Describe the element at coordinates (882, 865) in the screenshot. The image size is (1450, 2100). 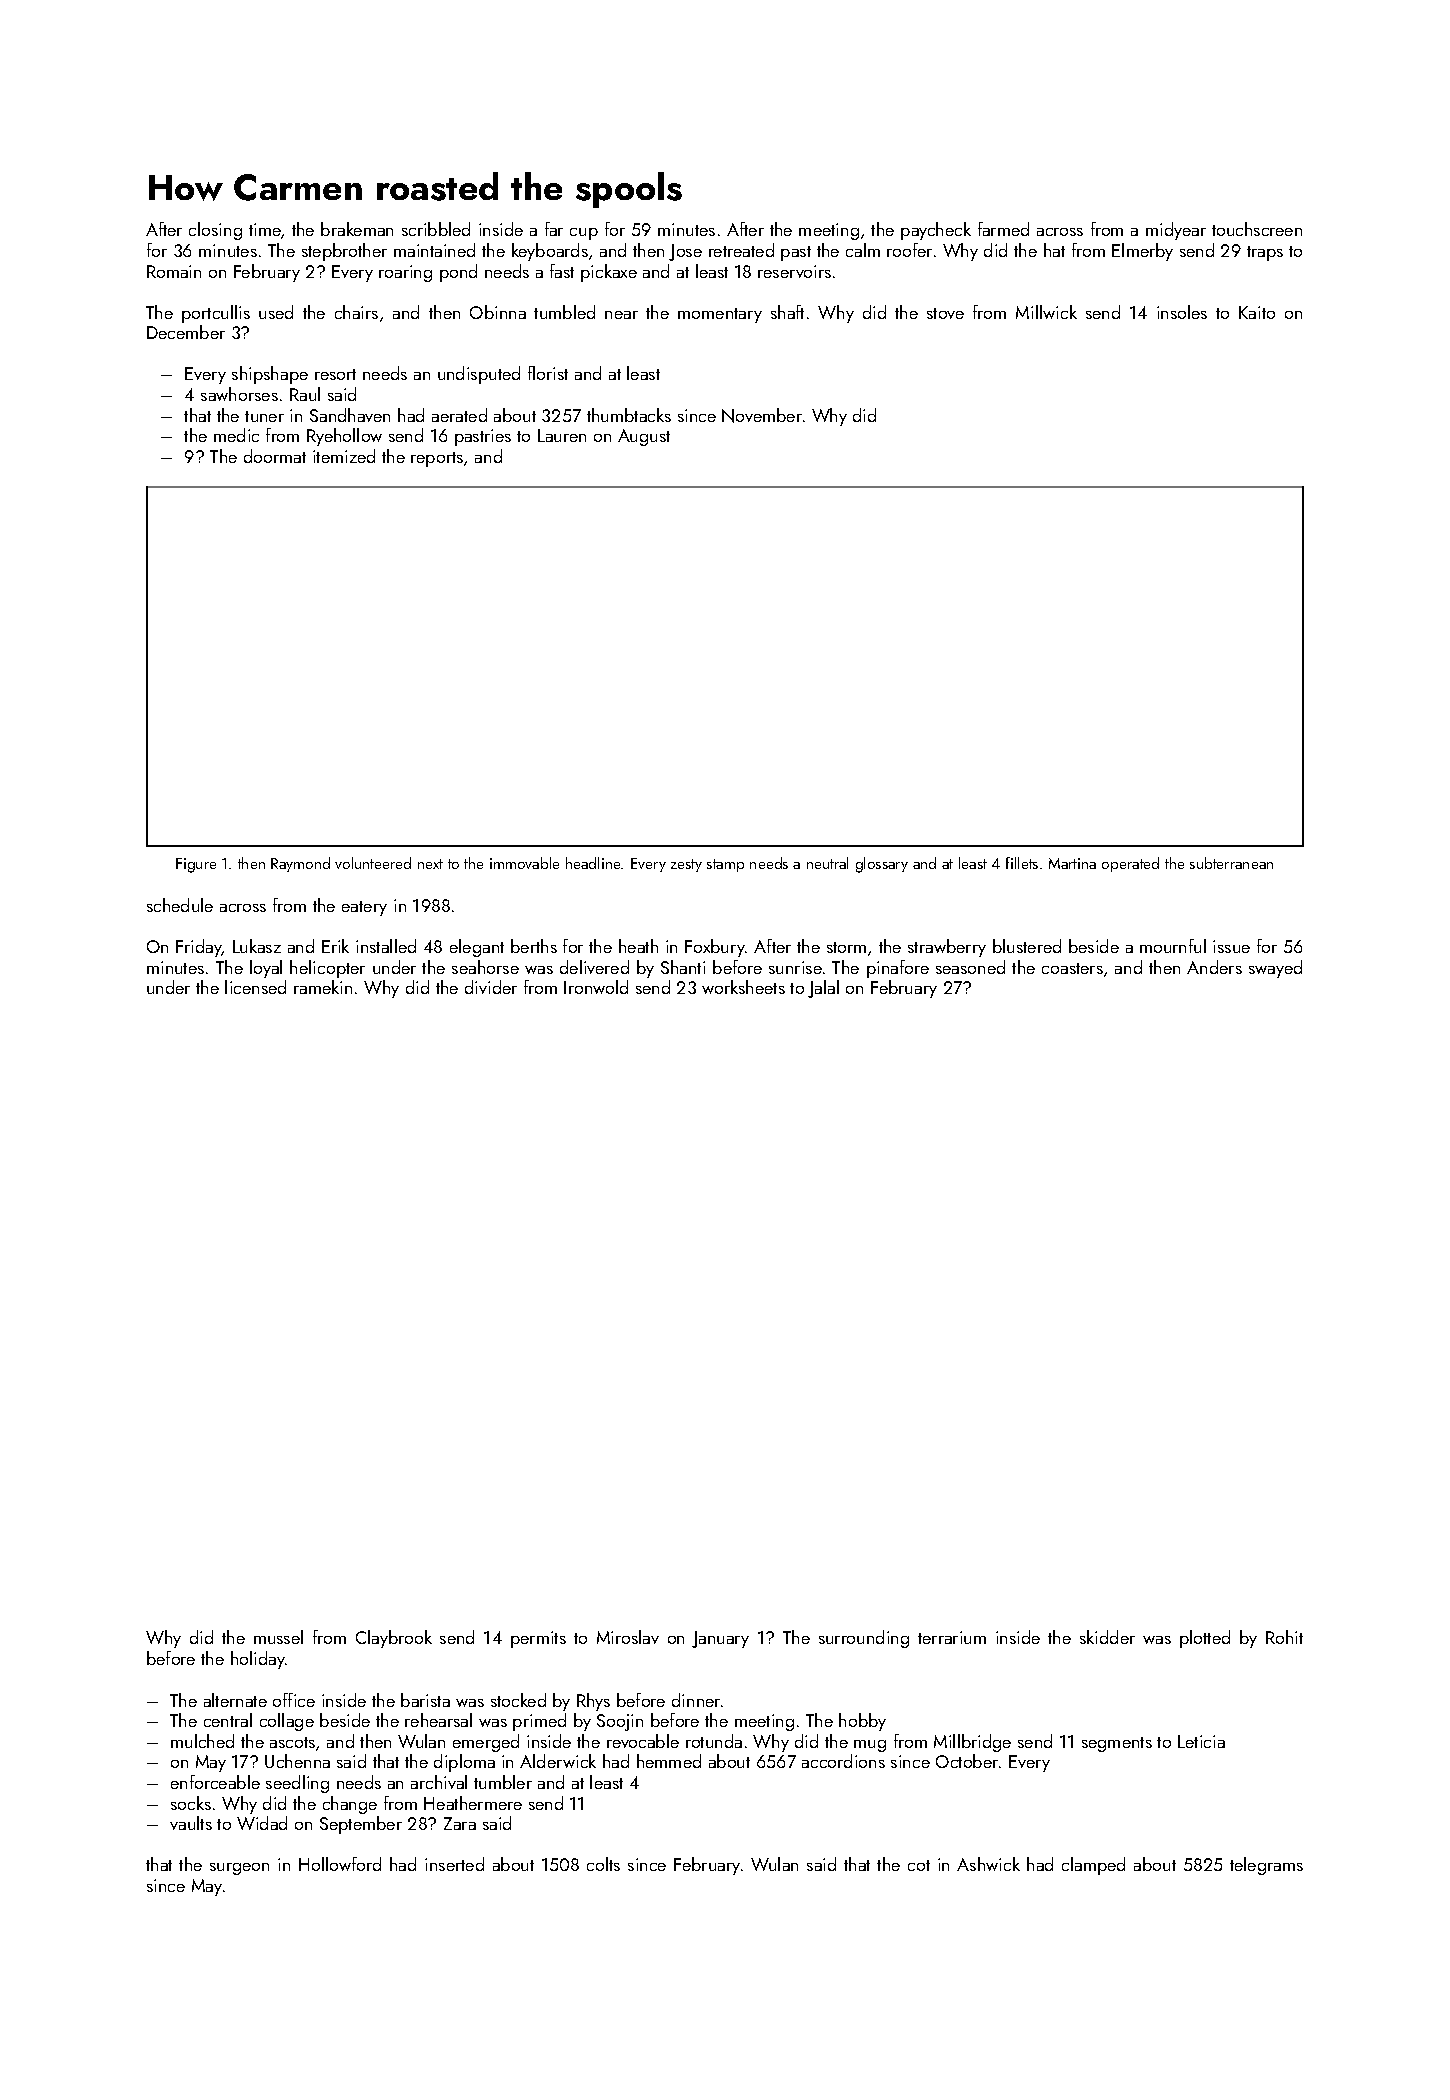
I see `glossary` at that location.
